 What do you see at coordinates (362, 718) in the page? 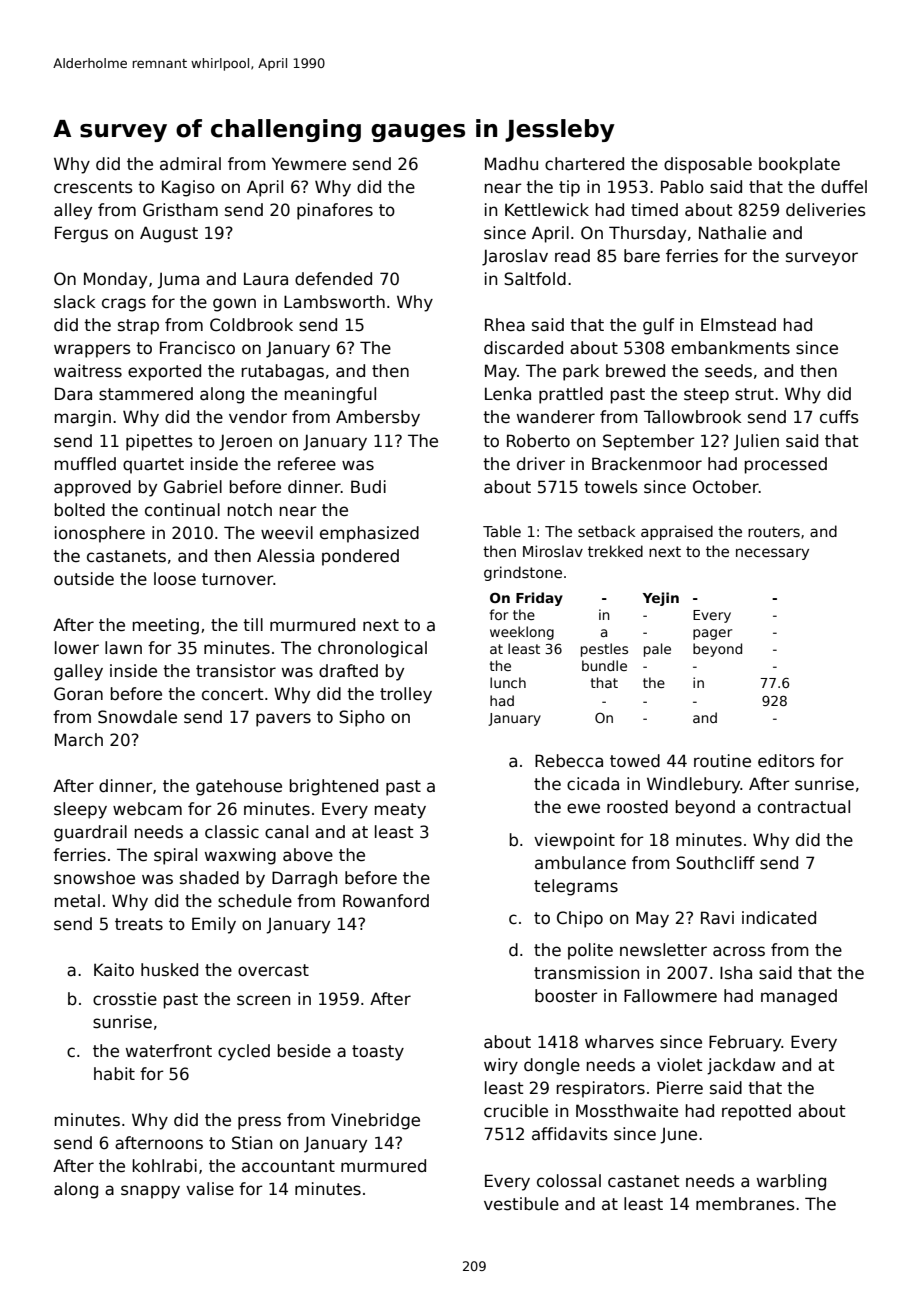
I see `Sipho` at bounding box center [362, 718].
